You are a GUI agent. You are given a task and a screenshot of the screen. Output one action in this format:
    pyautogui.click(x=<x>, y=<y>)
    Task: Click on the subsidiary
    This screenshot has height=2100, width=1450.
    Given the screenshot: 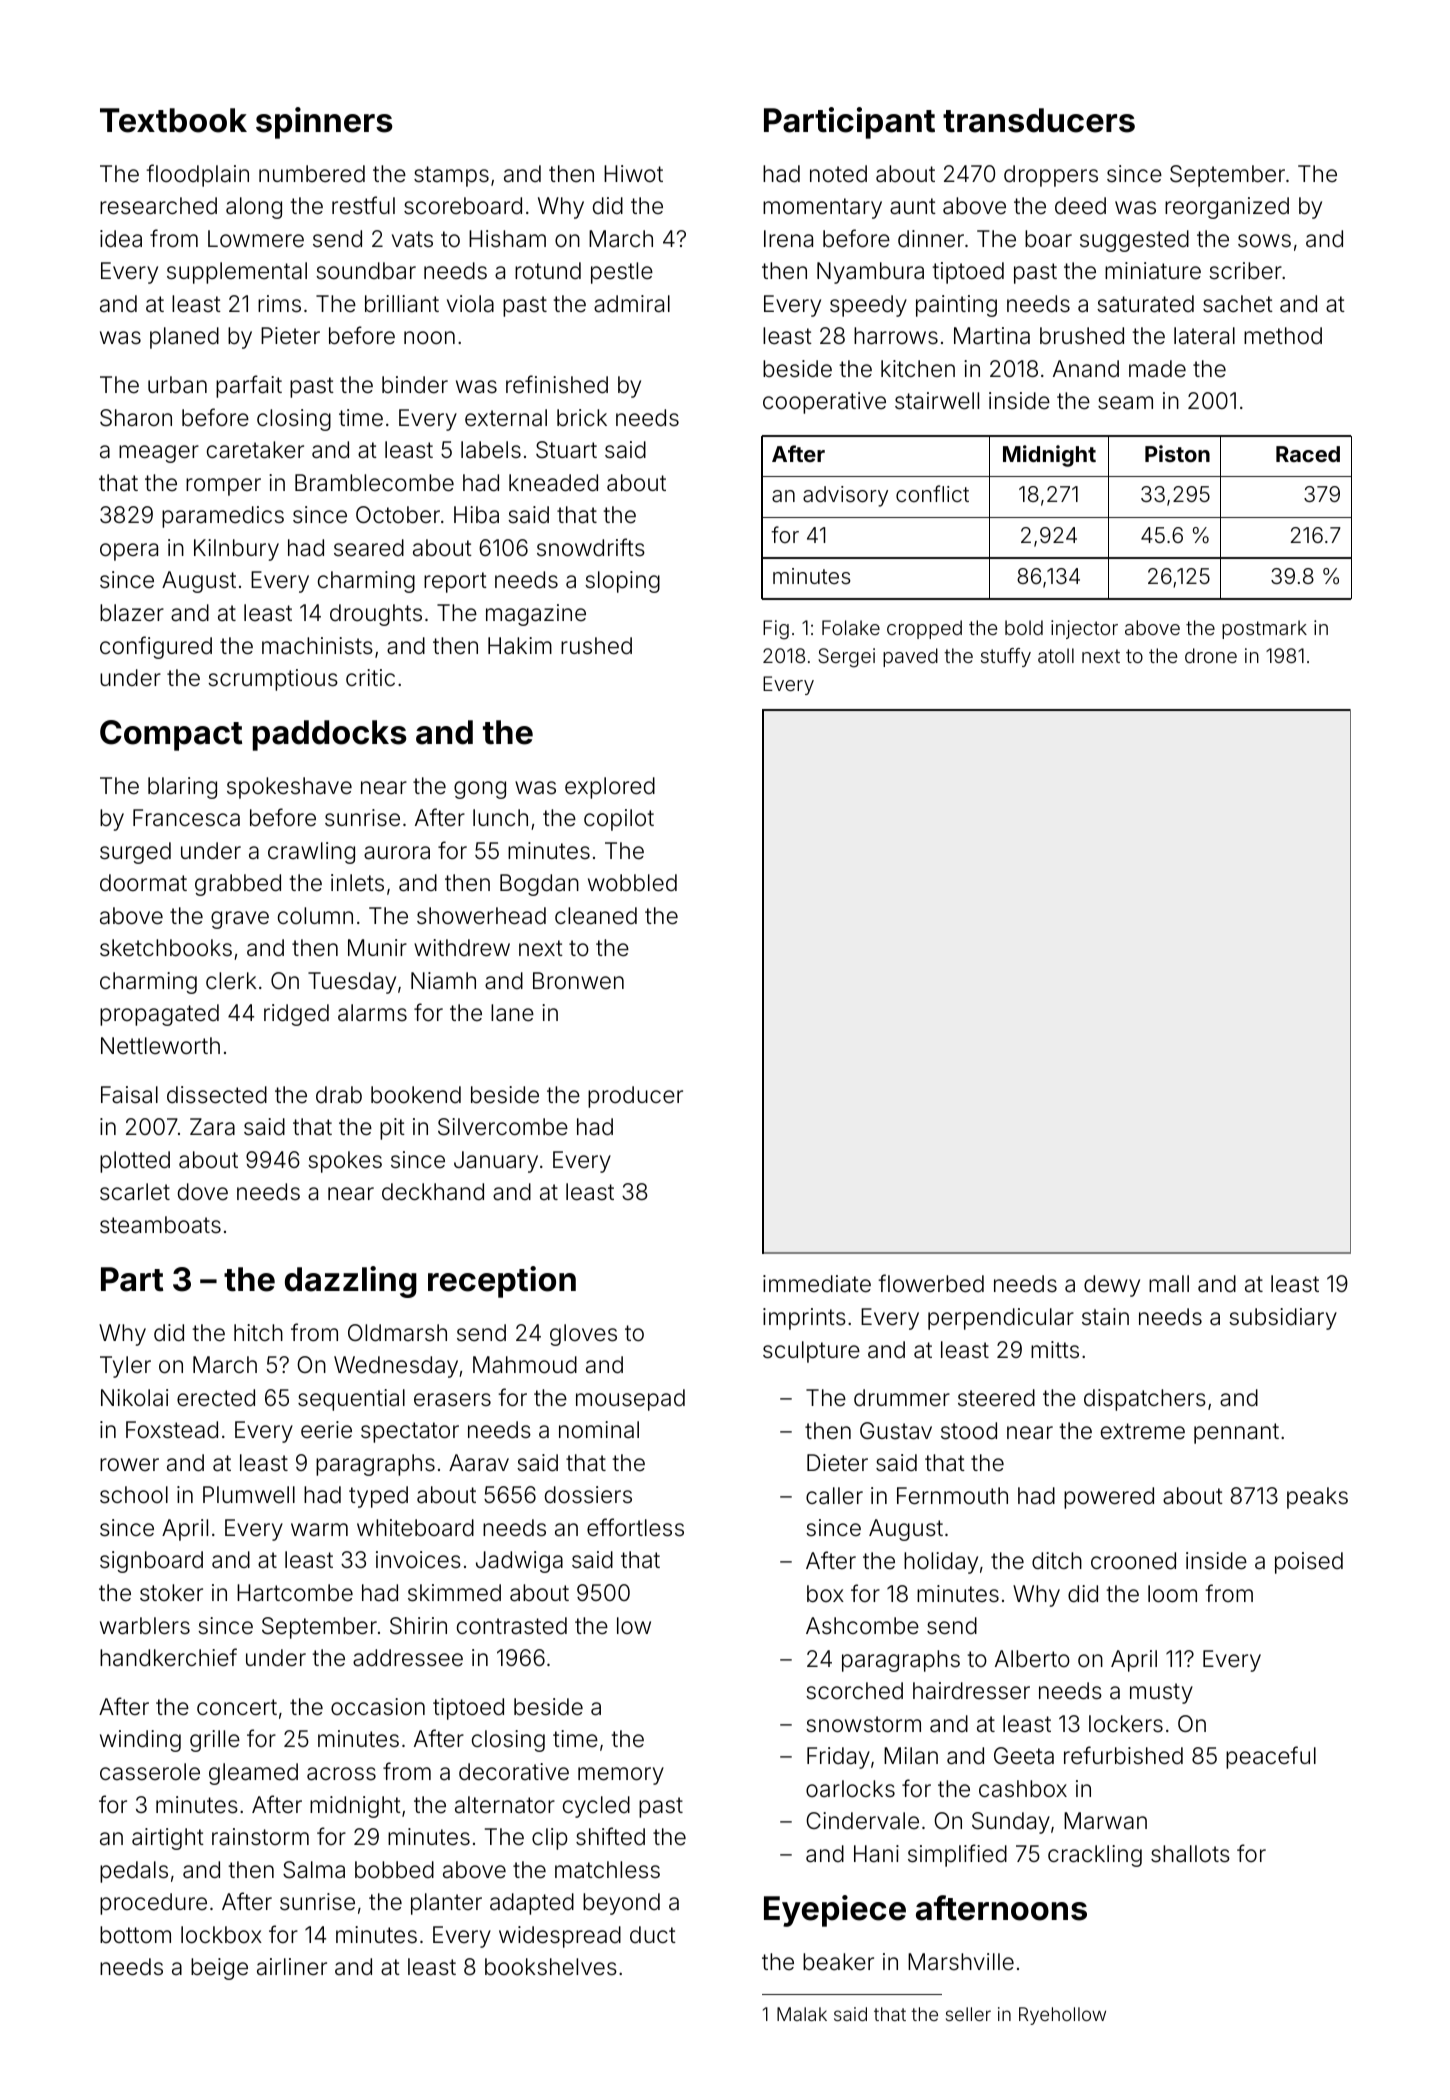 What is the action you would take?
    pyautogui.click(x=1283, y=1319)
